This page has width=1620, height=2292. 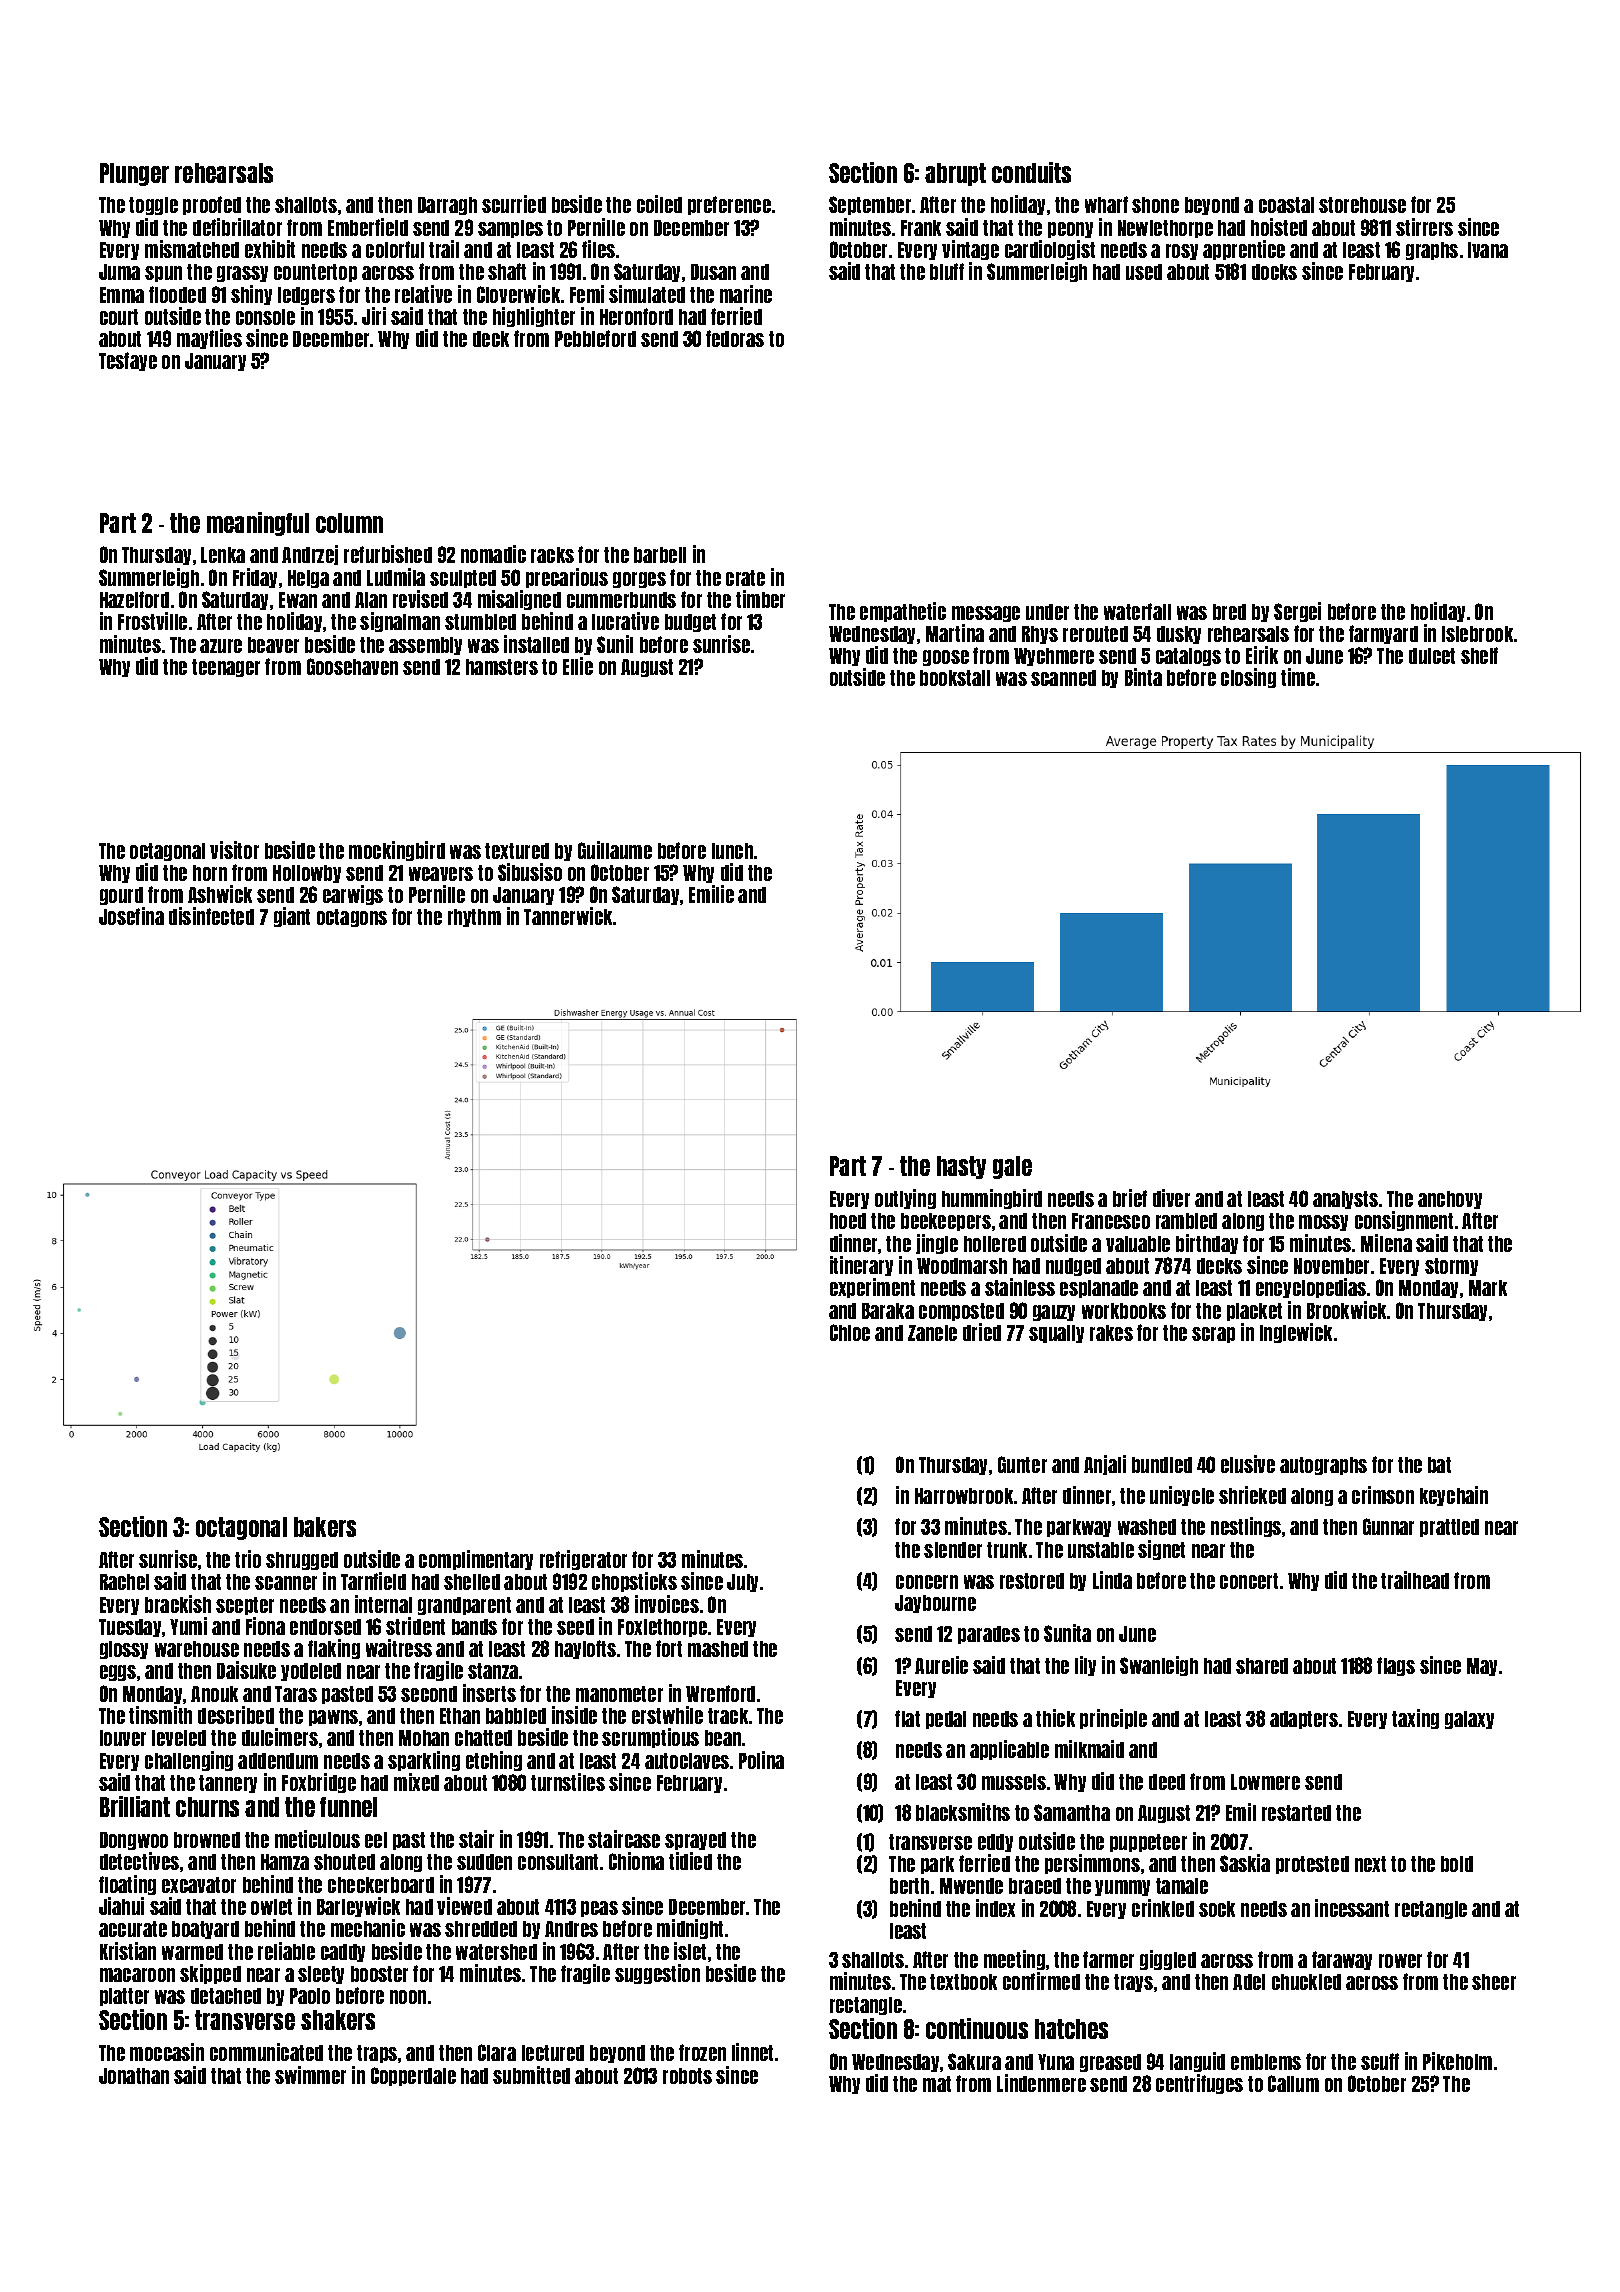 What do you see at coordinates (955, 678) in the page?
I see `bookstall` at bounding box center [955, 678].
